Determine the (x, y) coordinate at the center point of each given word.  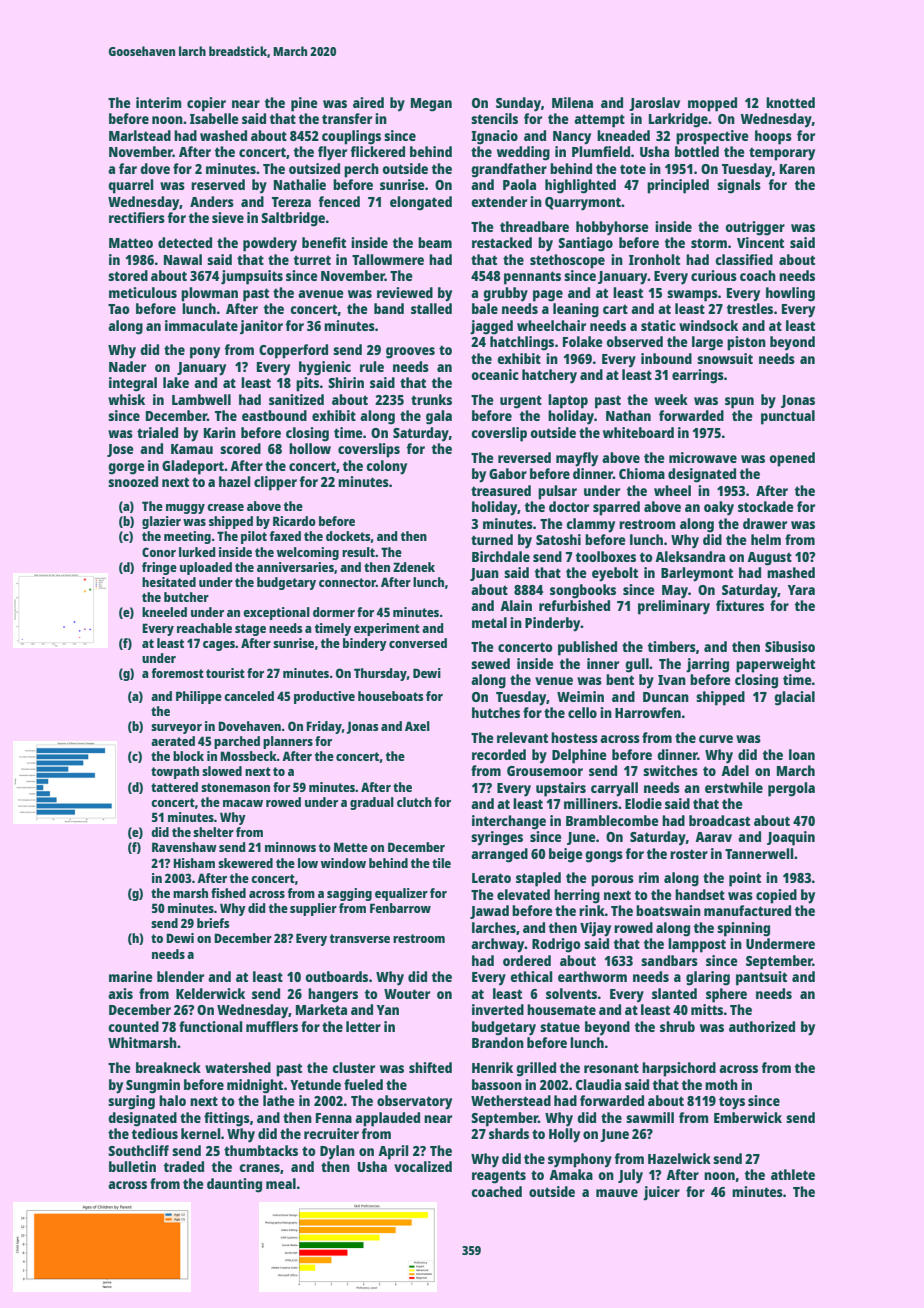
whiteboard (638, 432)
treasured (501, 490)
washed (223, 135)
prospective (712, 137)
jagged (491, 327)
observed (634, 341)
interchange (509, 822)
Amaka (571, 1174)
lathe (279, 1100)
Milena (572, 102)
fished (228, 893)
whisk (126, 399)
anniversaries (295, 567)
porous (612, 881)
